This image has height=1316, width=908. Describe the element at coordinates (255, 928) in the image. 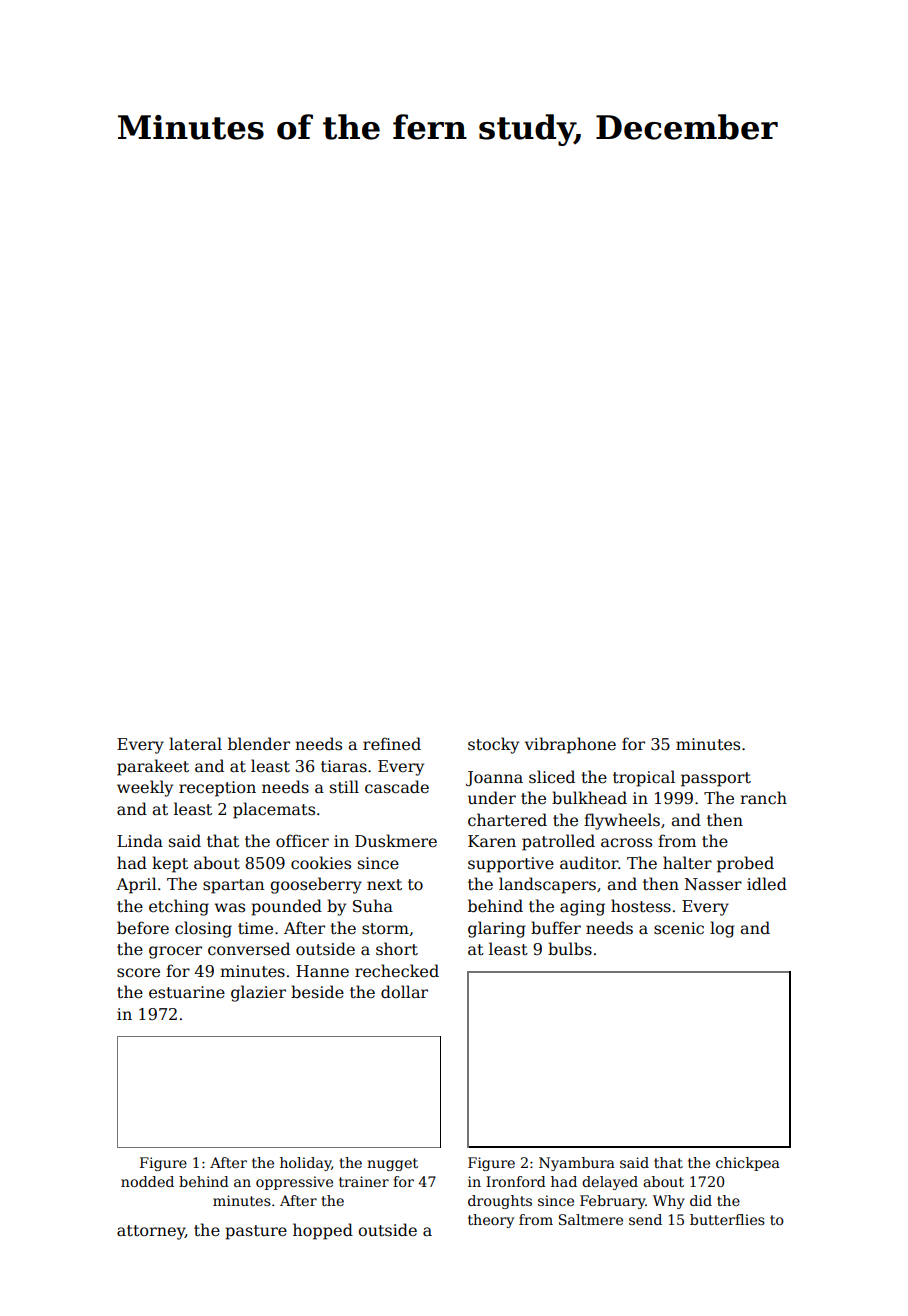

I see `time` at that location.
